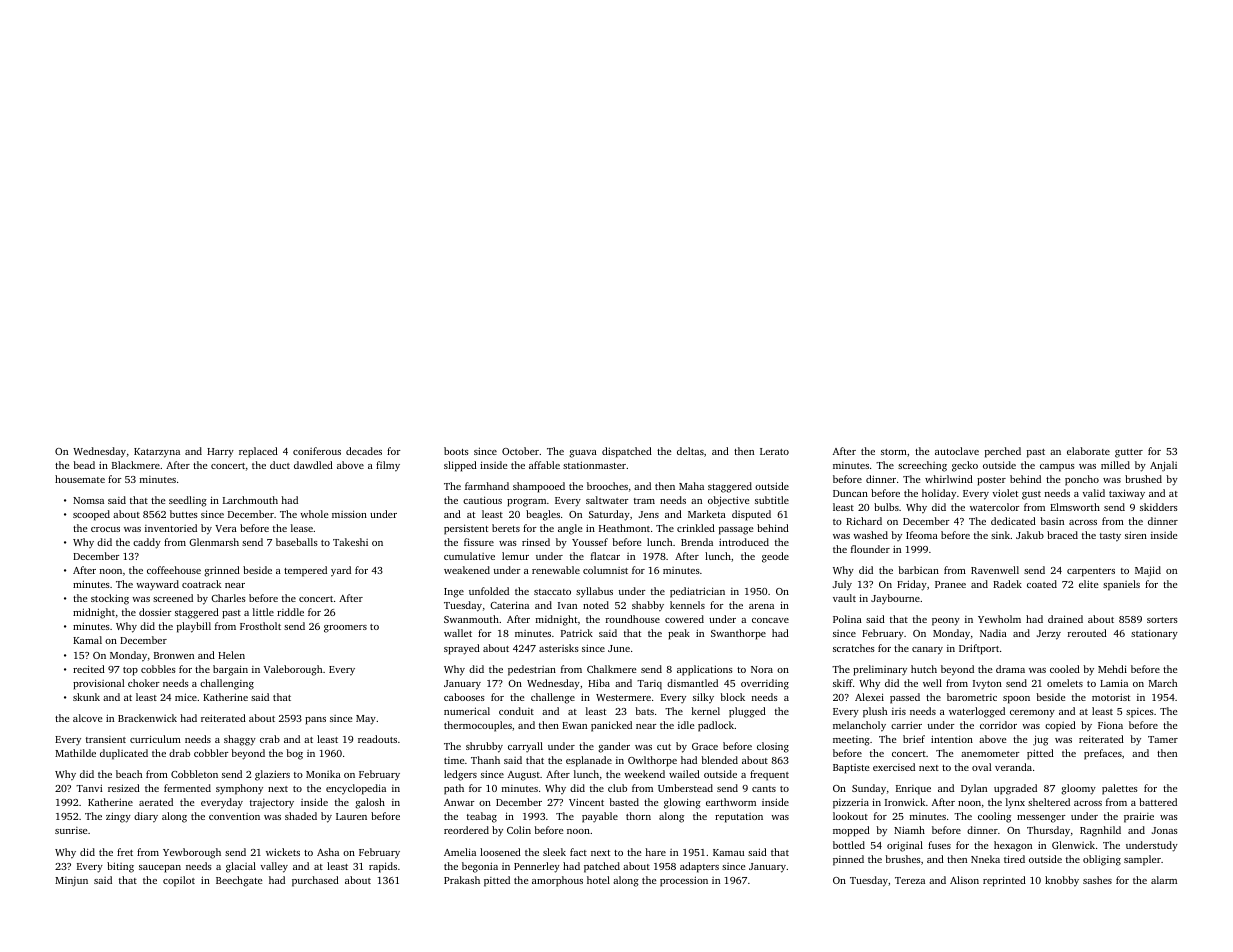 The height and width of the image is (952, 1233). What do you see at coordinates (1097, 880) in the image?
I see `sashes` at bounding box center [1097, 880].
